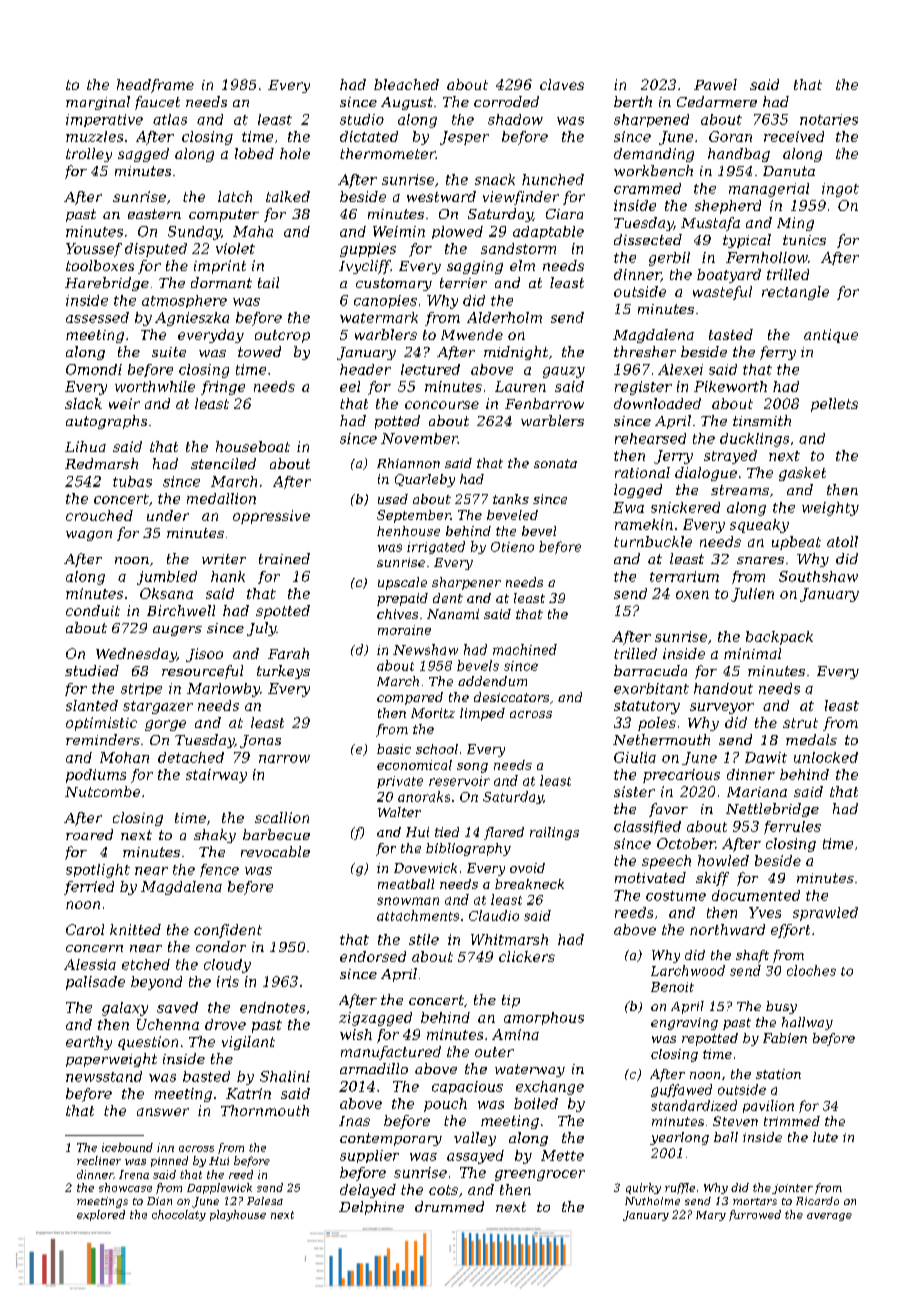 The height and width of the image is (1308, 924). Describe the element at coordinates (155, 86) in the image. I see `headframe` at that location.
